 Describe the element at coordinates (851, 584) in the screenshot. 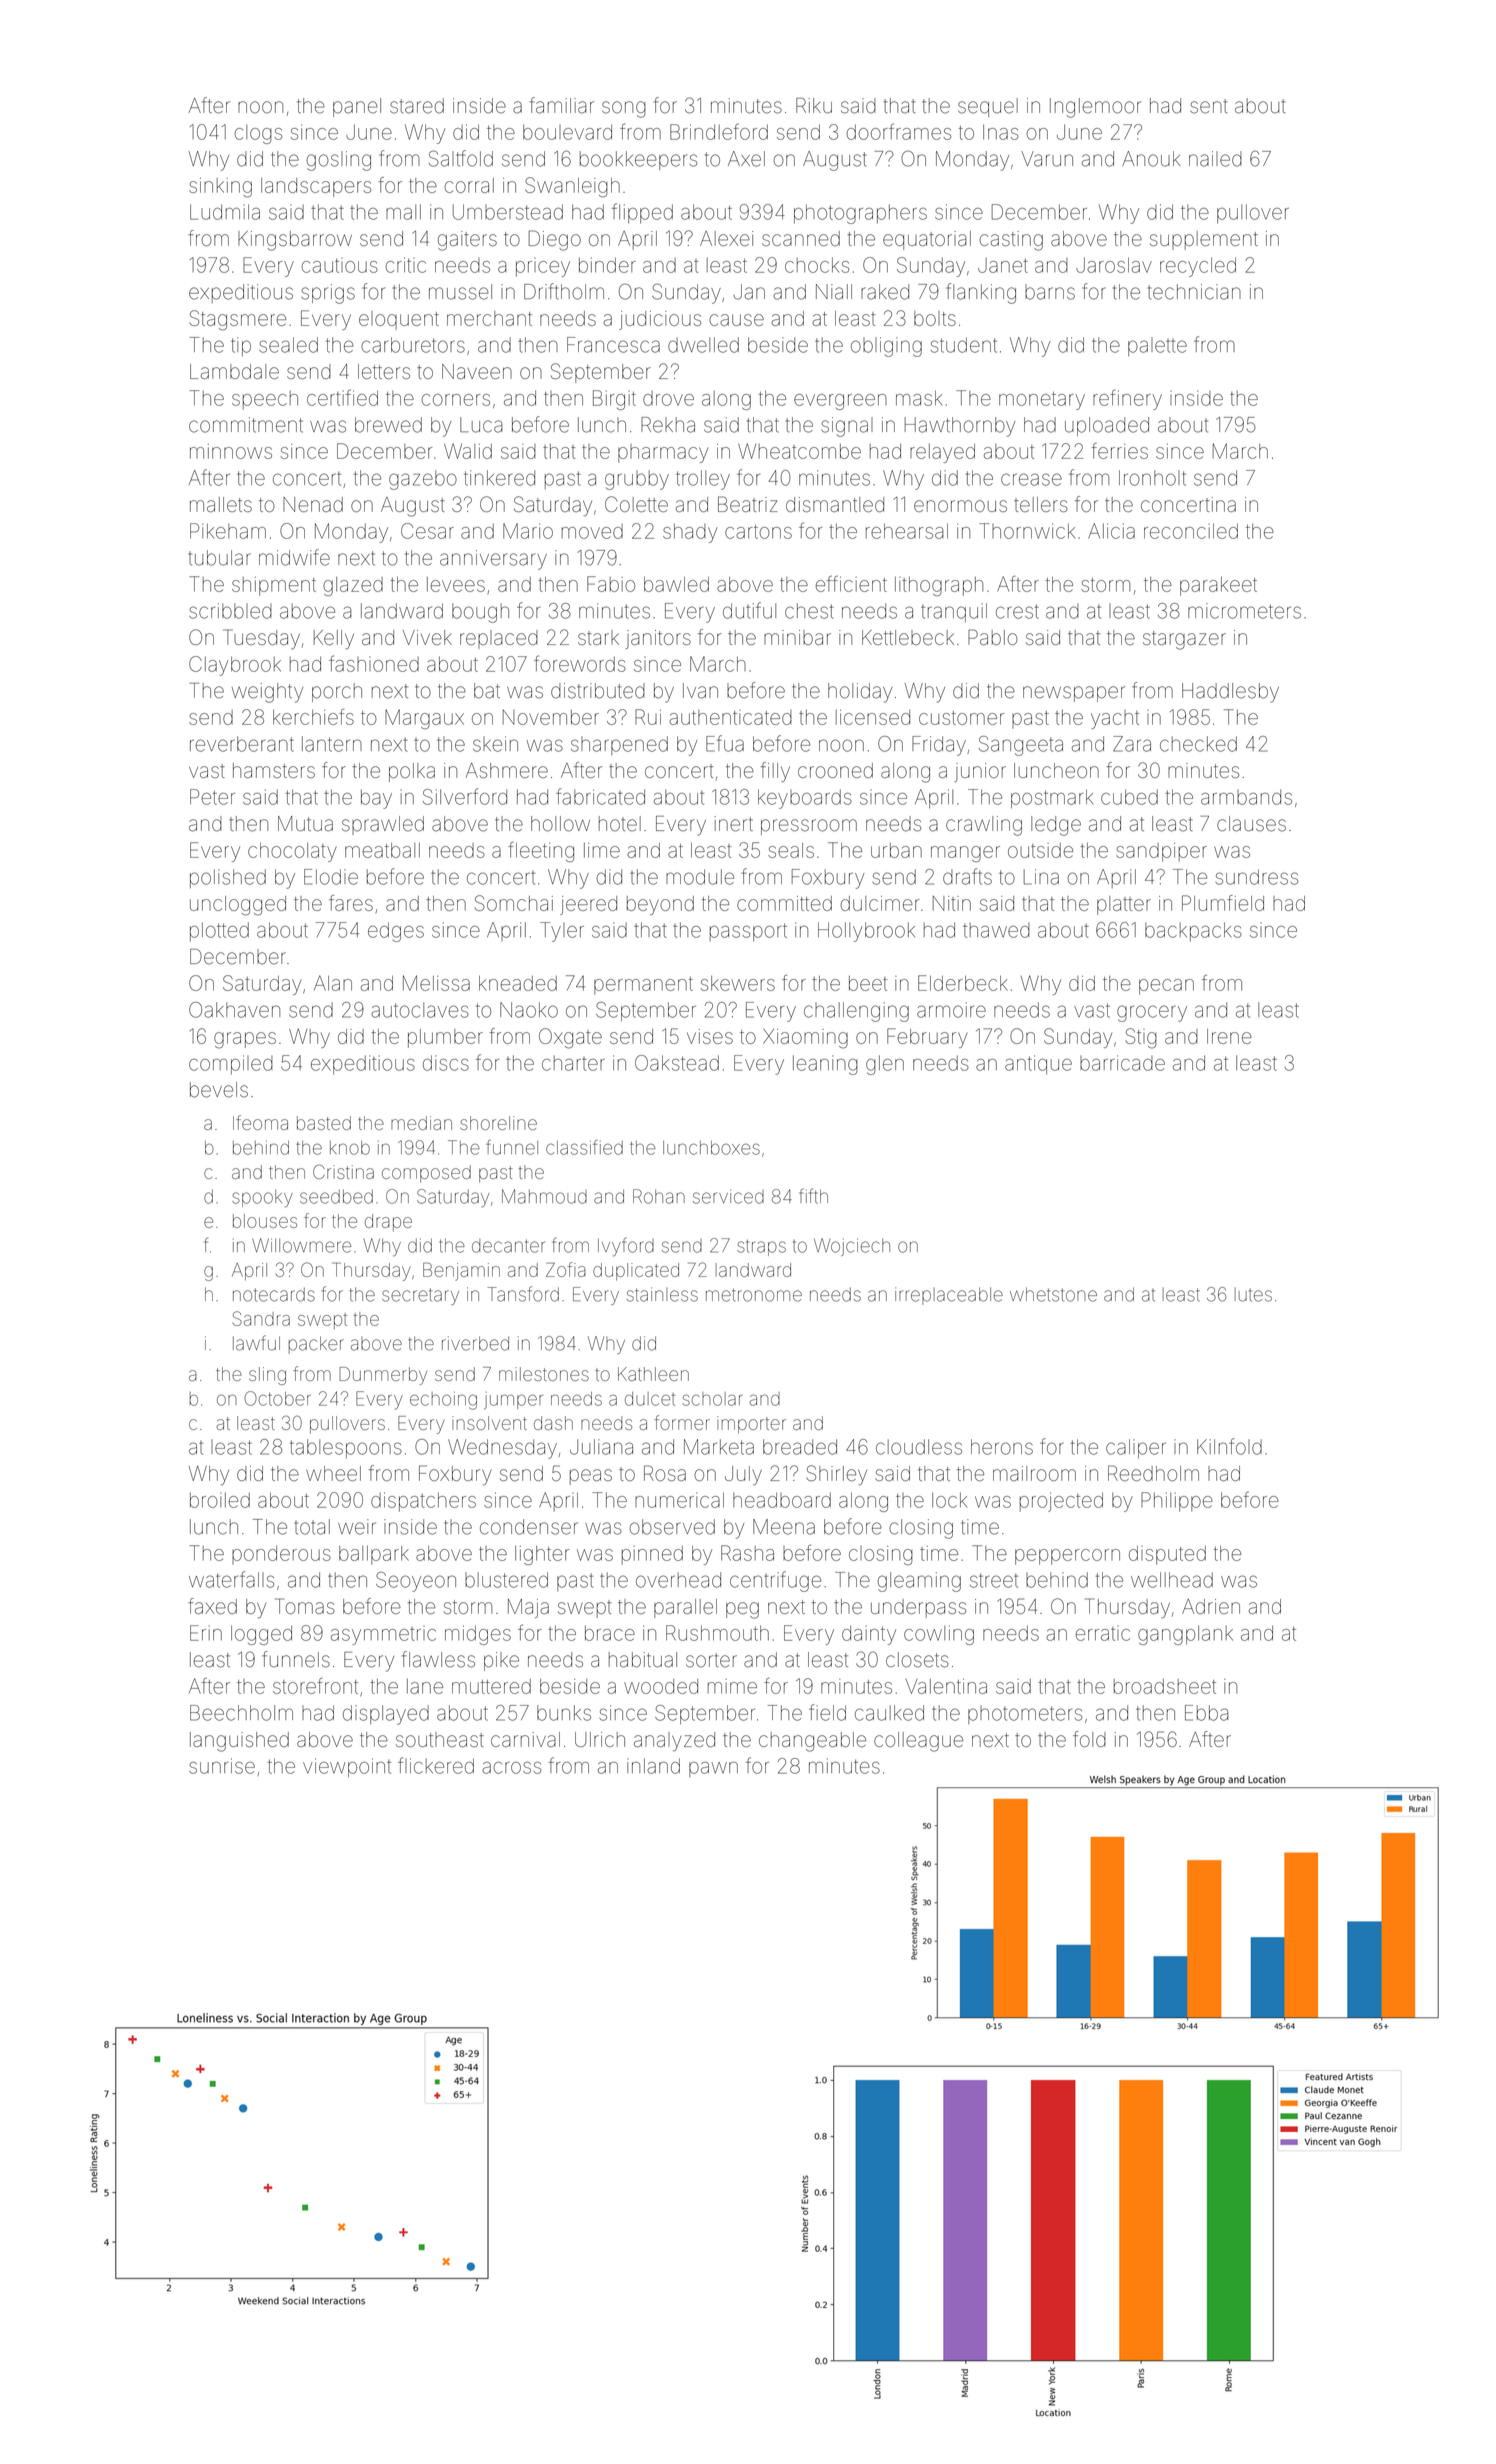

I see `efficient` at that location.
